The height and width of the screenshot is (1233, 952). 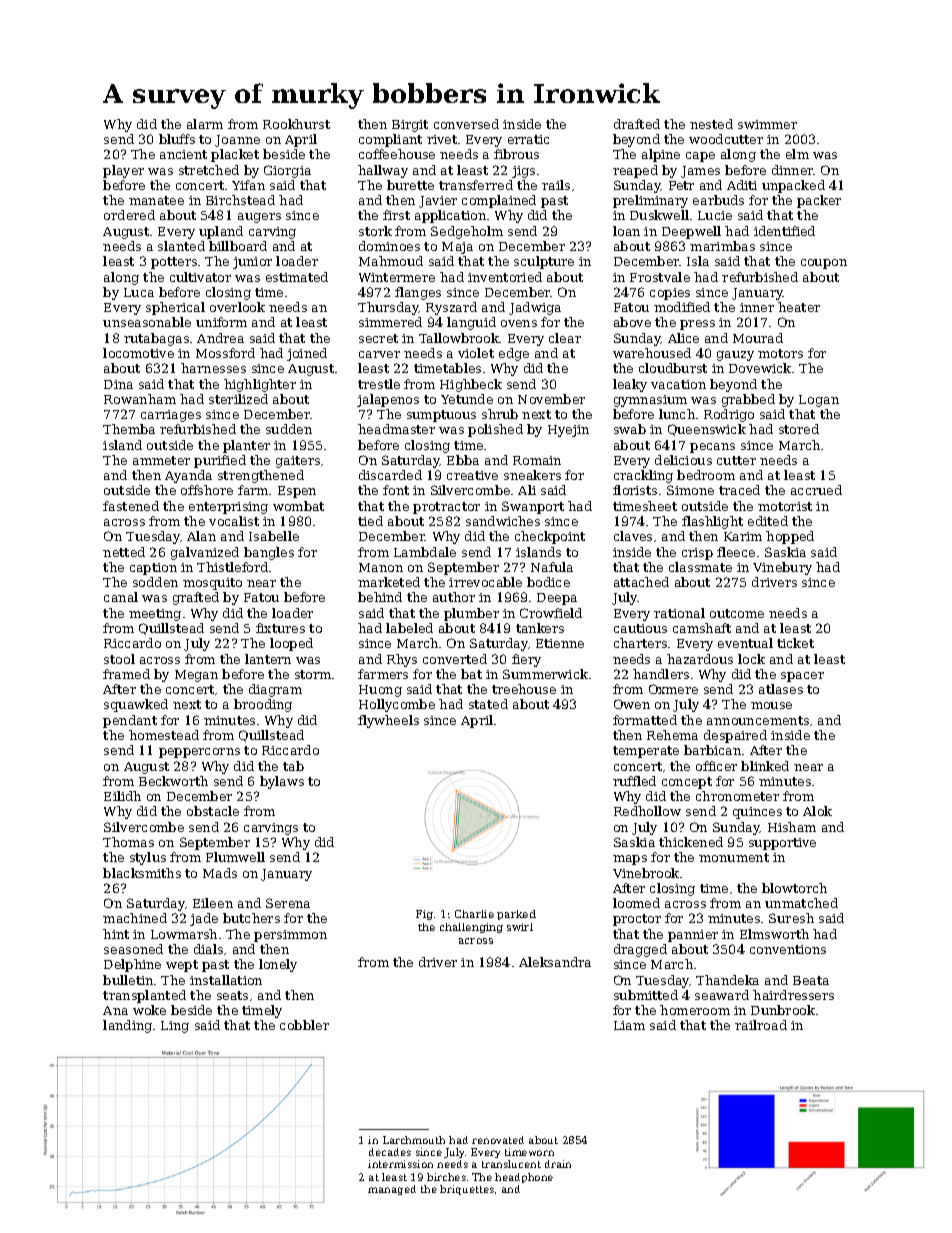 I want to click on stork, so click(x=375, y=231).
